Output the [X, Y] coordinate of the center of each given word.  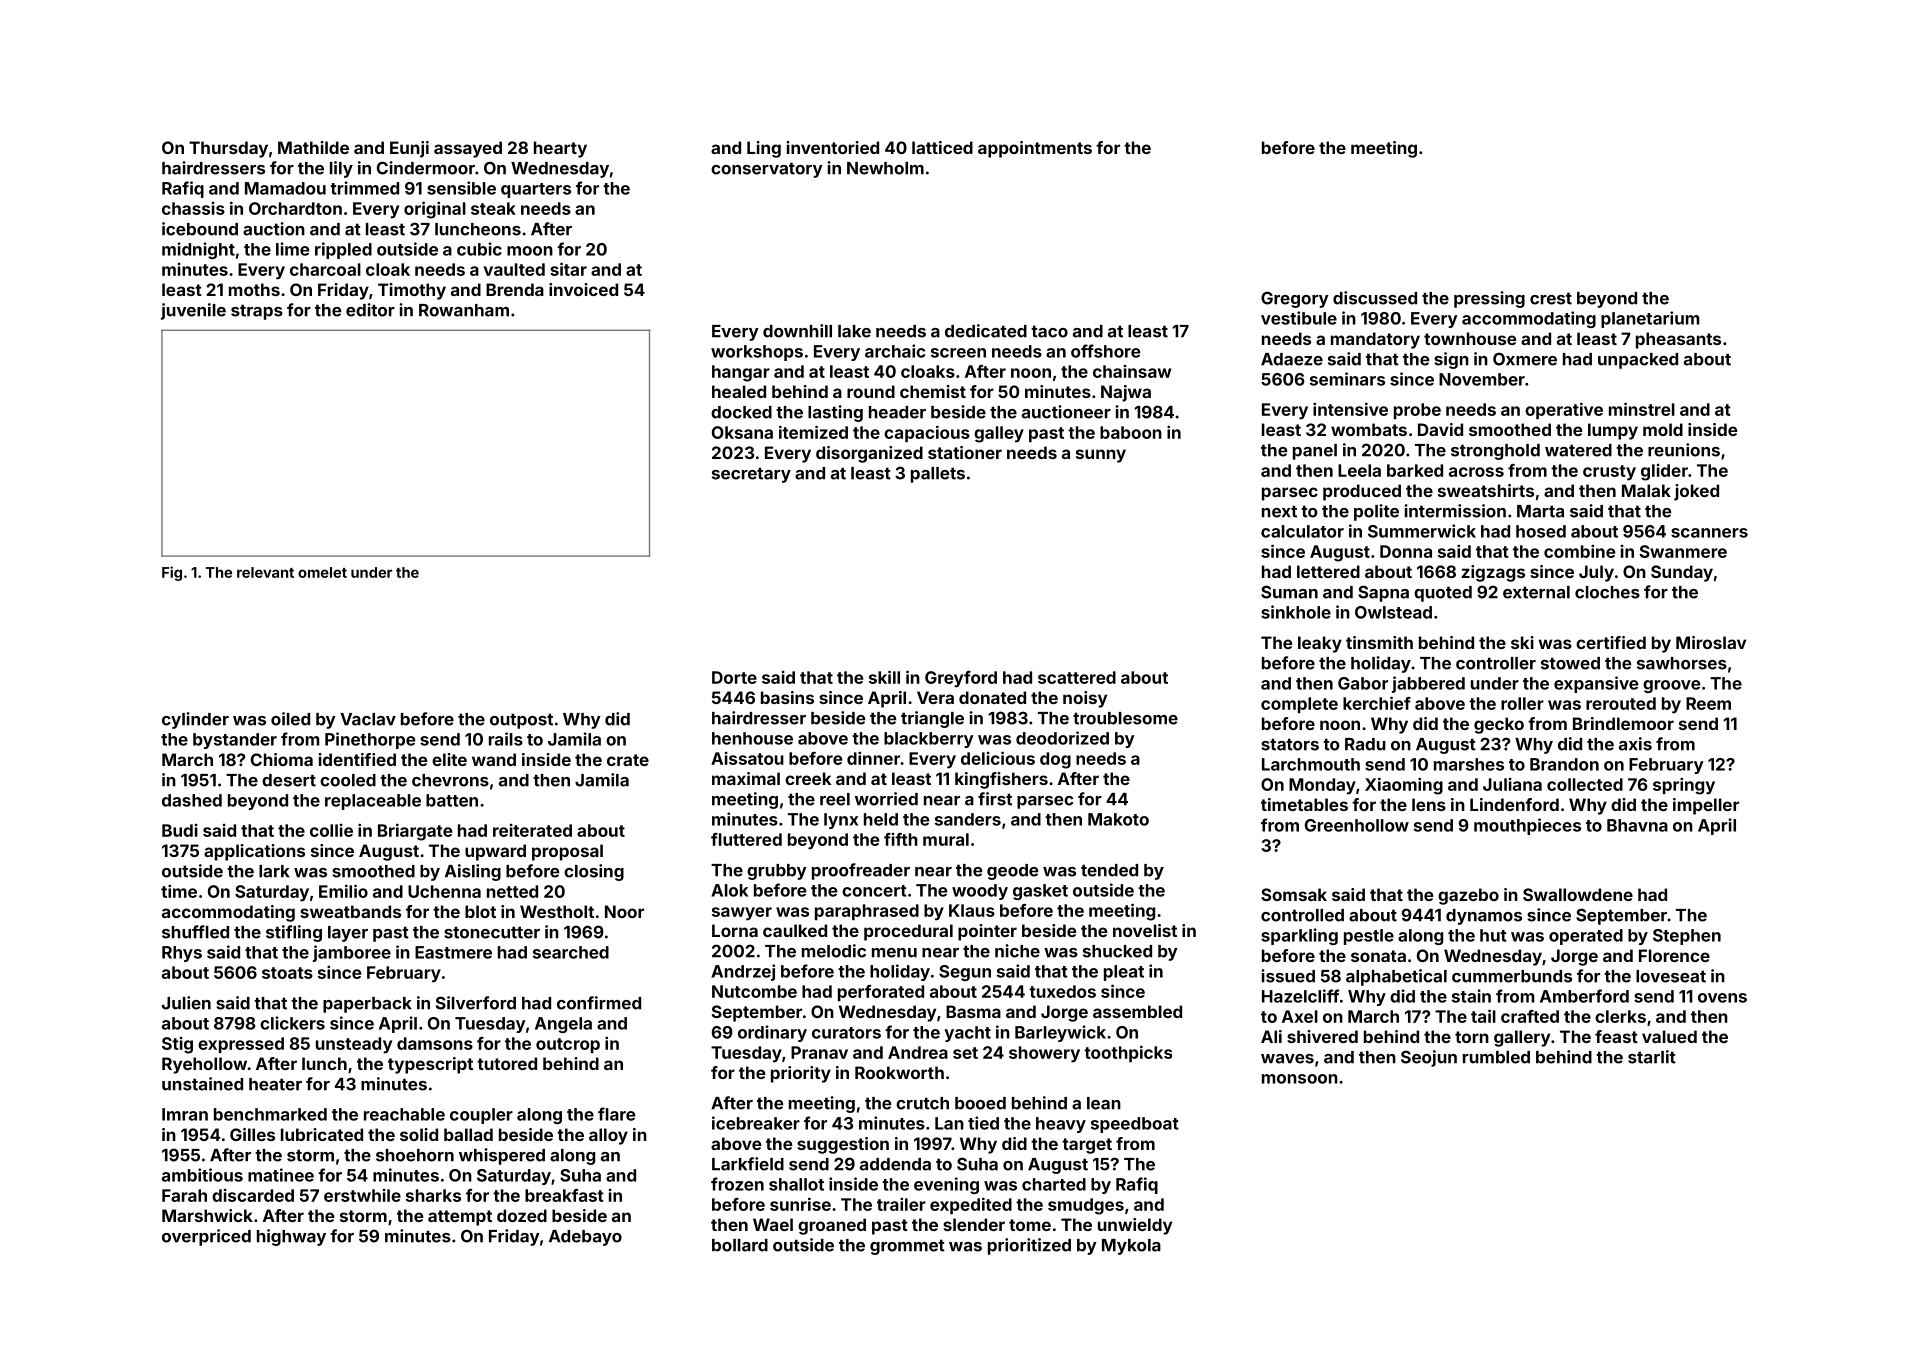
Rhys [182, 954]
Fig [172, 573]
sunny [1101, 456]
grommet [907, 1247]
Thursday [228, 149]
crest [1551, 298]
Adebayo [585, 1238]
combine [1579, 551]
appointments [1035, 149]
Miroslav [1711, 642]
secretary [751, 475]
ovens [1722, 998]
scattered [1077, 677]
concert [874, 891]
